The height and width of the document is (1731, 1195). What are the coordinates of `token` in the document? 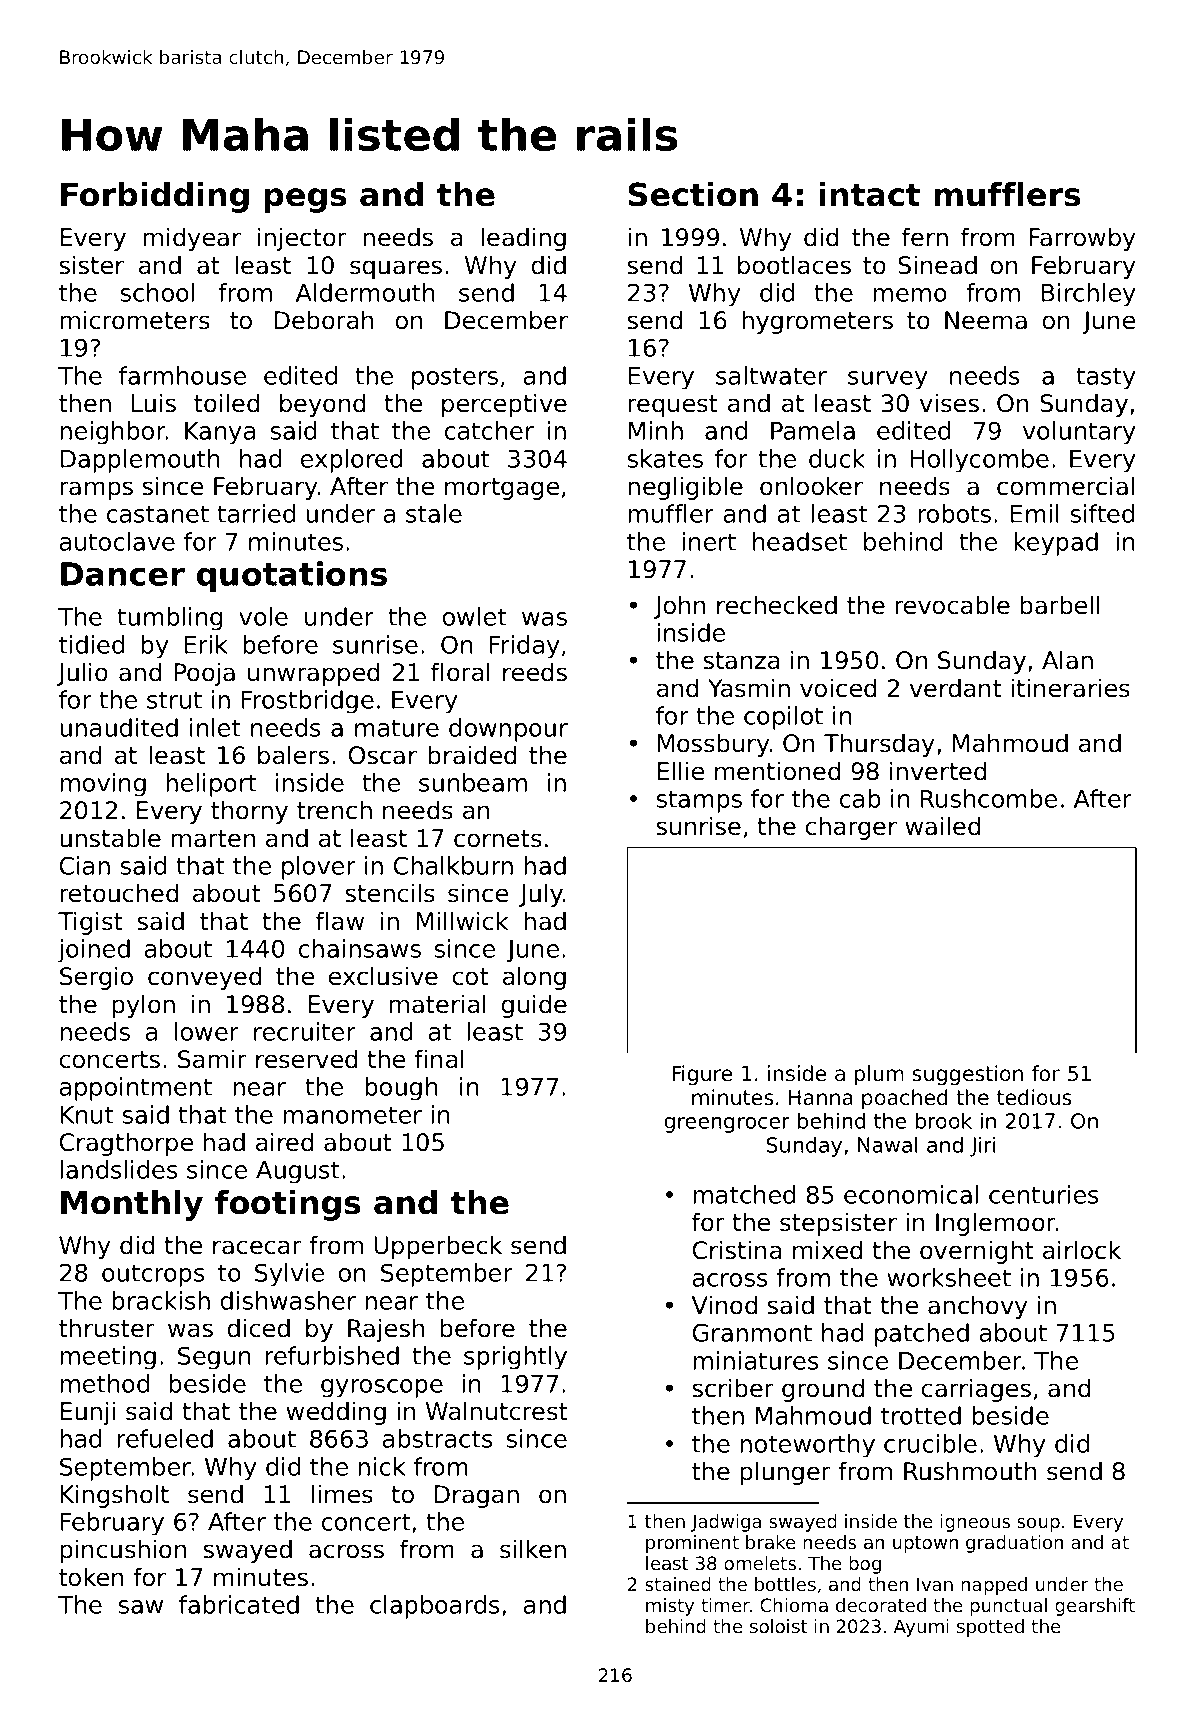 It's located at (91, 1577).
